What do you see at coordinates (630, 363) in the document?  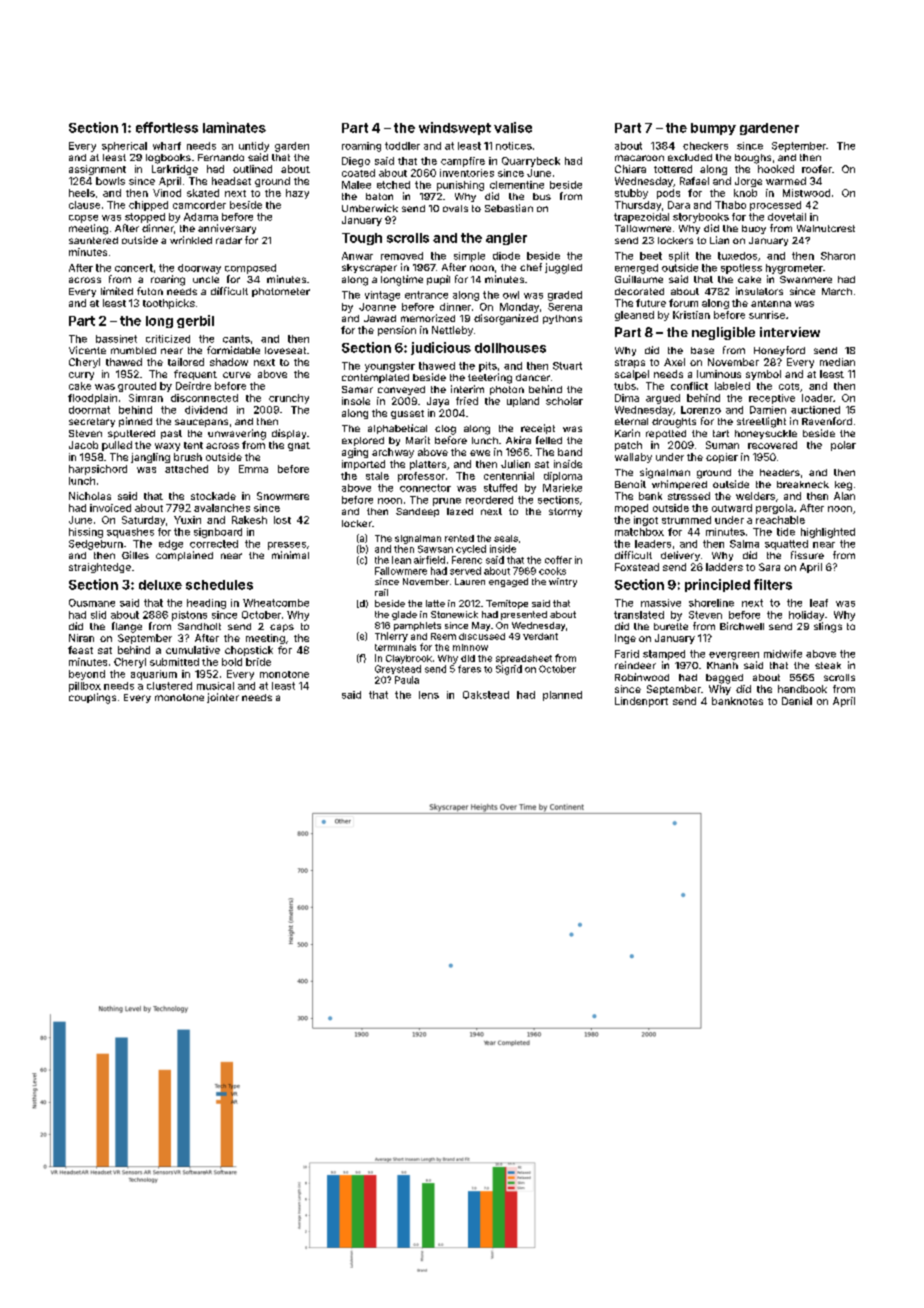 I see `straps` at bounding box center [630, 363].
